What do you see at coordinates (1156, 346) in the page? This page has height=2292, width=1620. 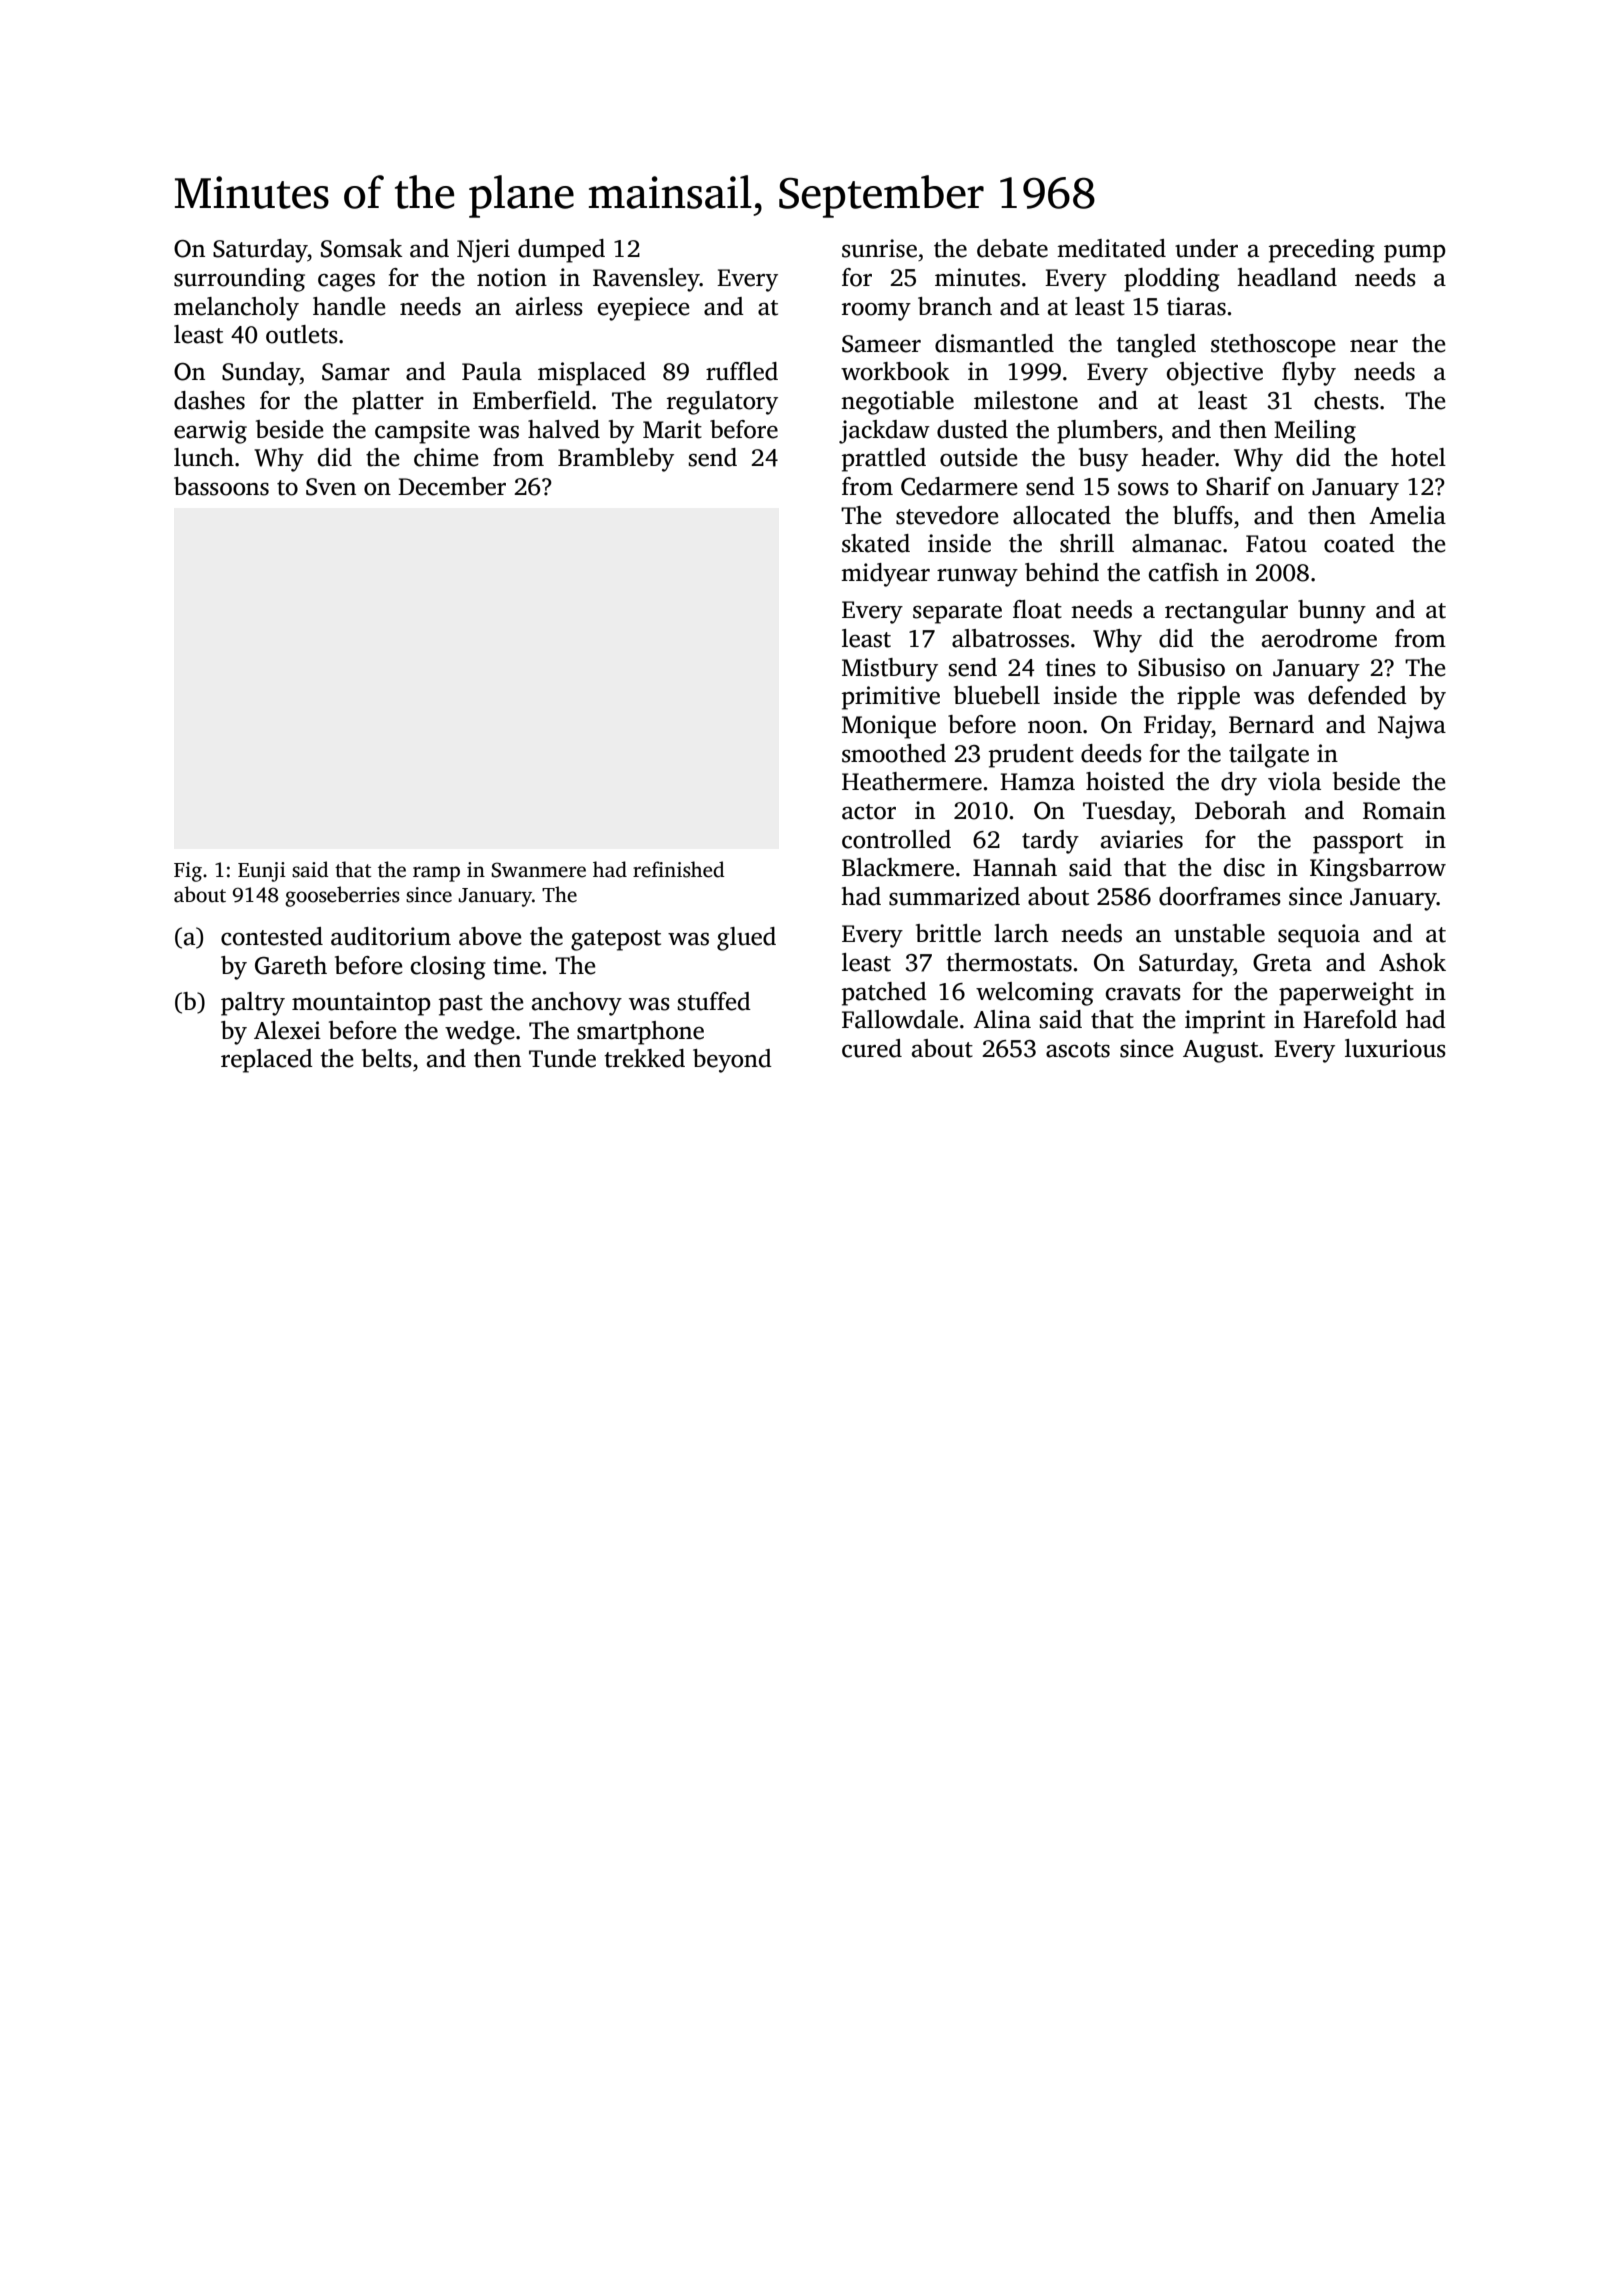 I see `tangled` at bounding box center [1156, 346].
